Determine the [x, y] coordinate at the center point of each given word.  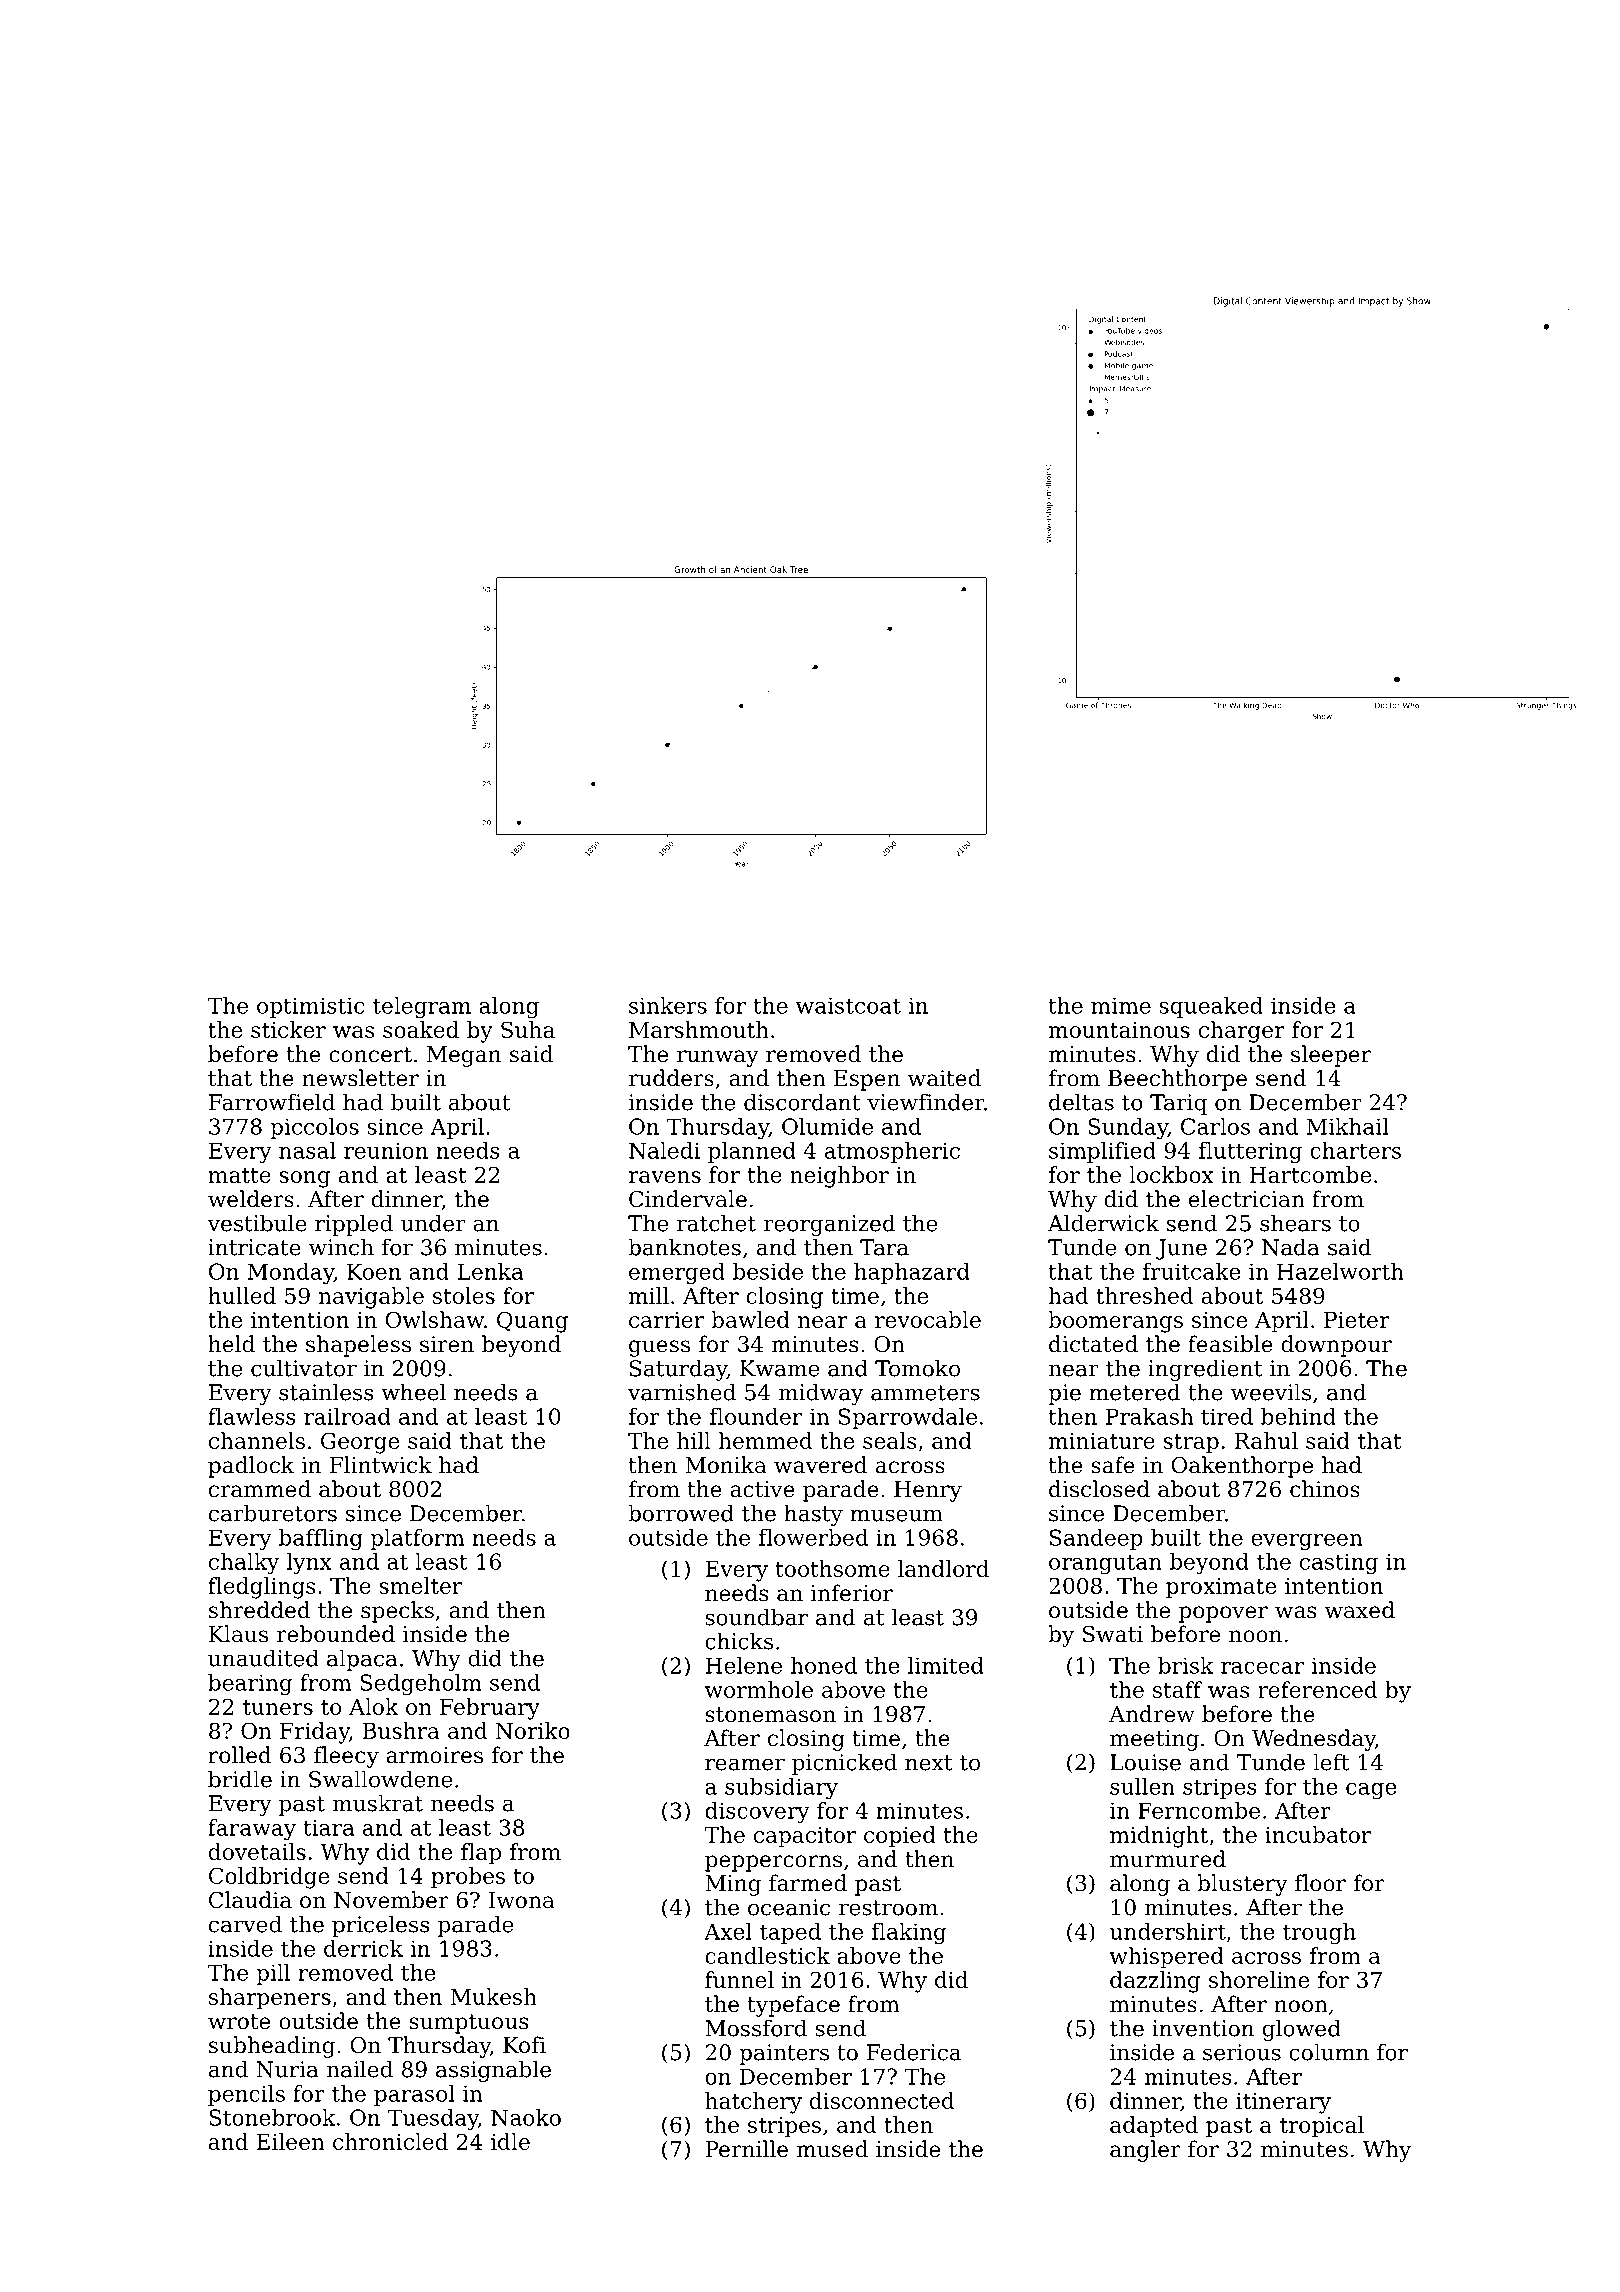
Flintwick [381, 1465]
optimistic [310, 1007]
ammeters [925, 1393]
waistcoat [848, 1005]
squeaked [1211, 1007]
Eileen [290, 2141]
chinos [1325, 1489]
